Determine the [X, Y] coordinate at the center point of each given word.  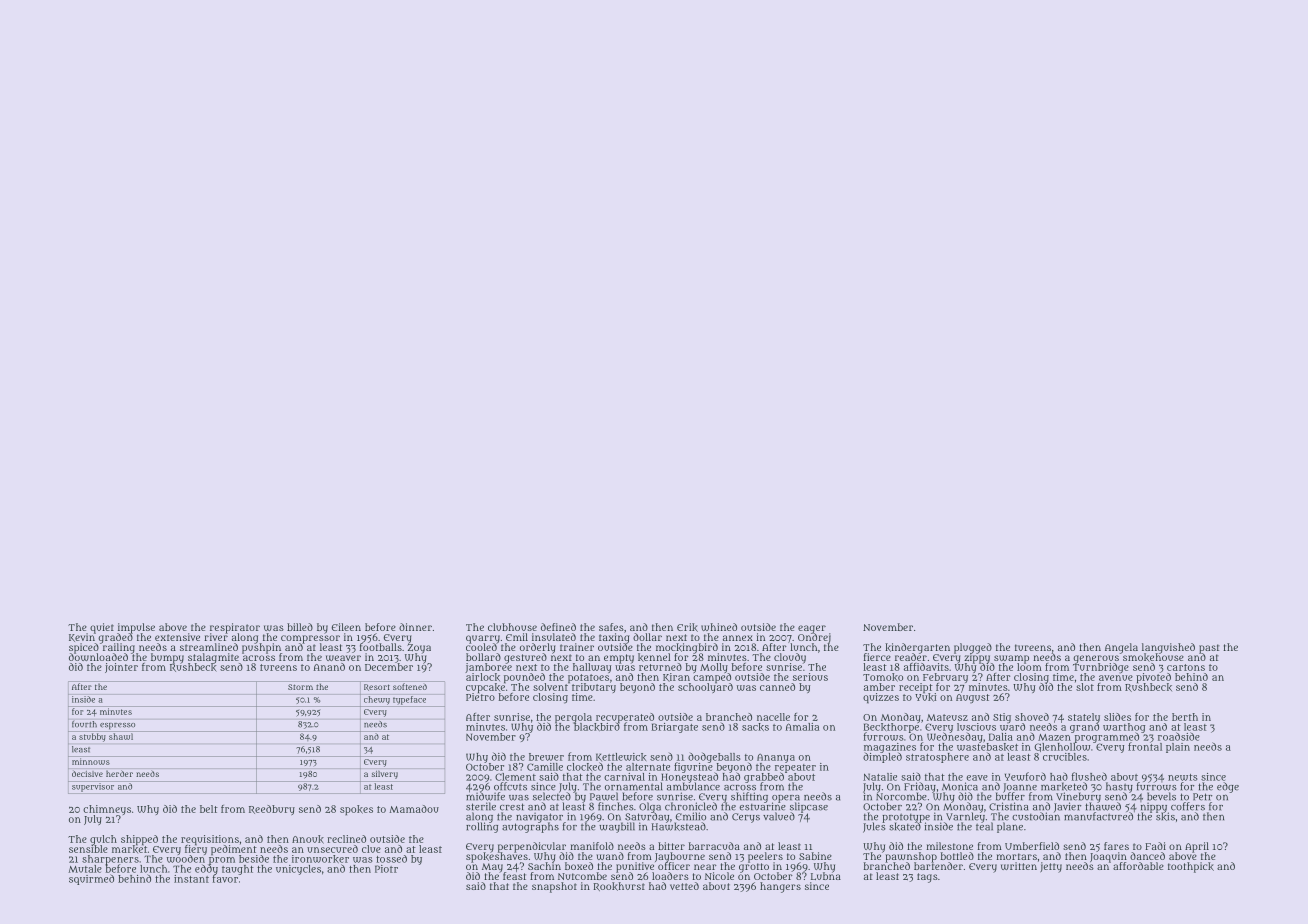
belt [209, 809]
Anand [329, 667]
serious [810, 677]
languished [1168, 648]
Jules [874, 828]
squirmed [91, 879]
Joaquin [1108, 857]
